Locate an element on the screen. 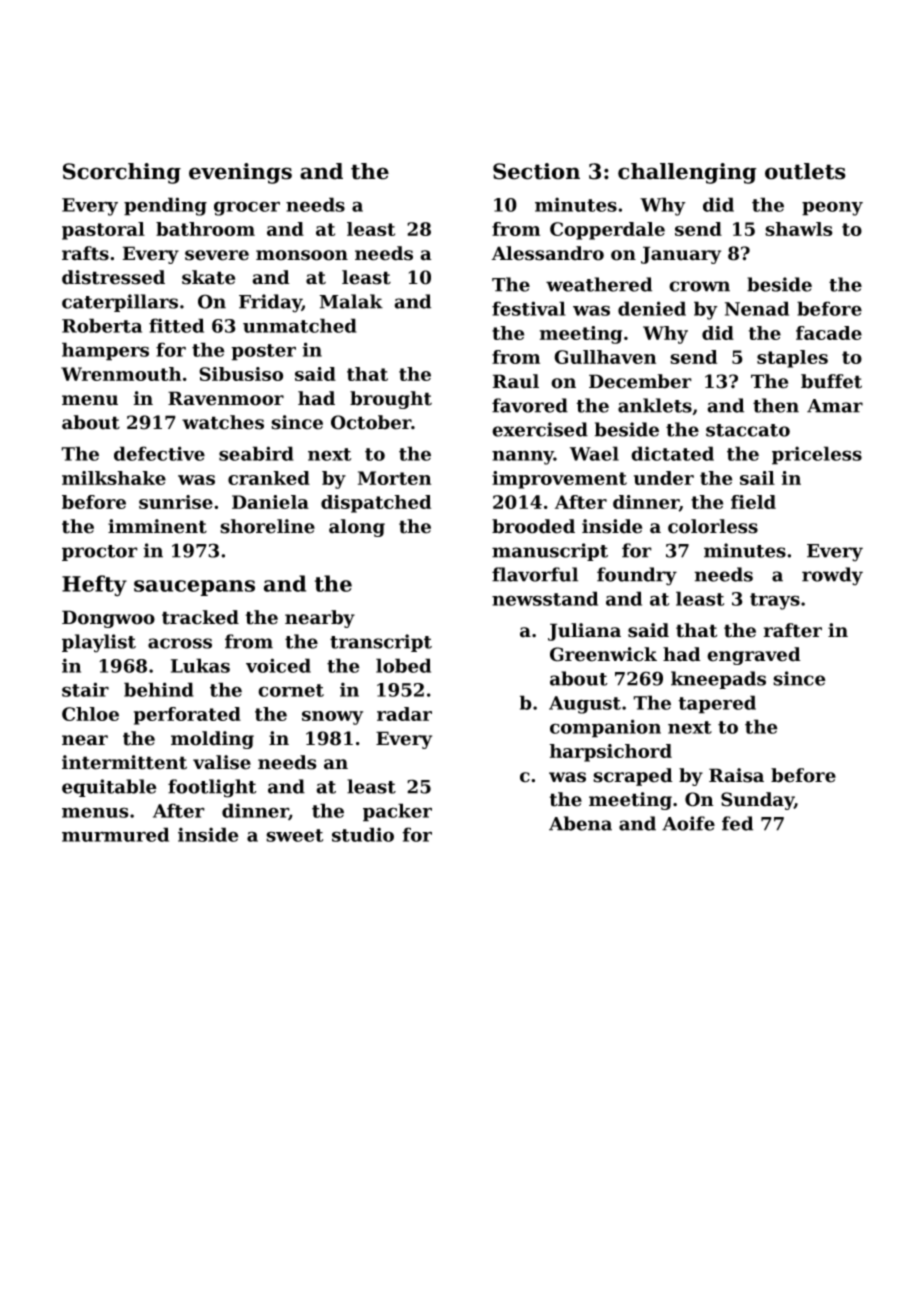  Copperdale is located at coordinates (607, 231).
